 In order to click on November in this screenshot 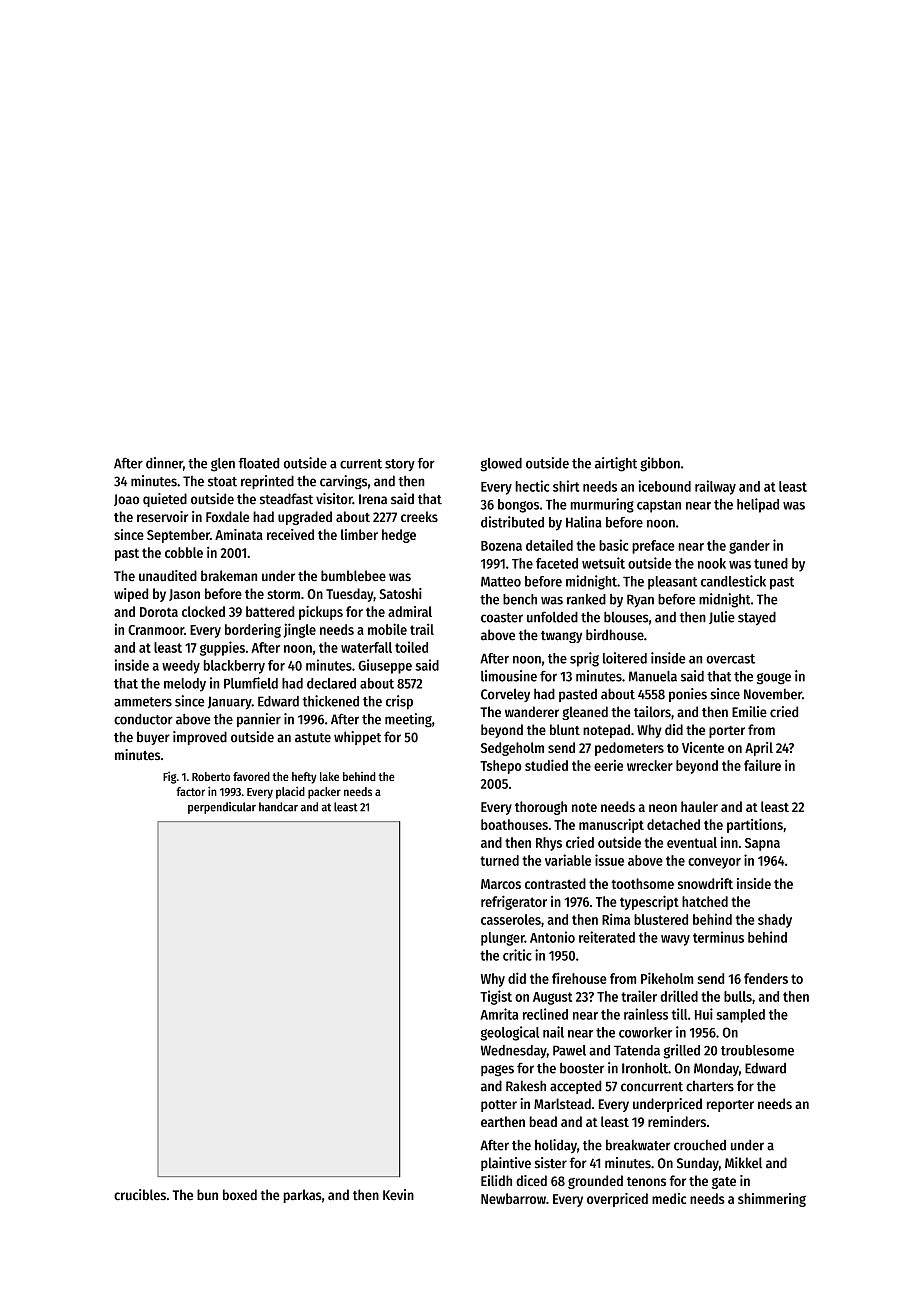, I will do `click(773, 694)`.
